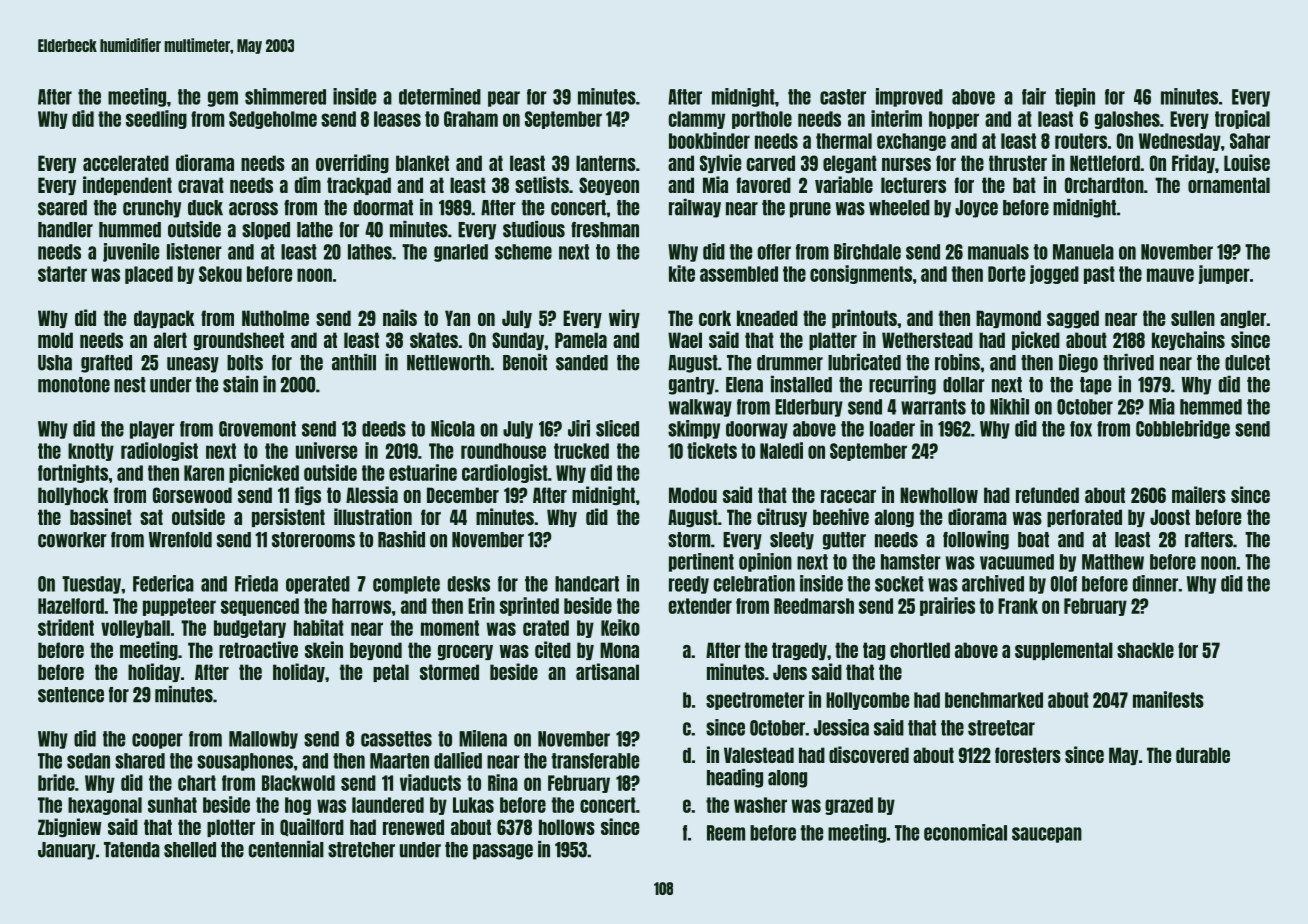 The height and width of the image is (924, 1308). I want to click on jogged, so click(1054, 274).
